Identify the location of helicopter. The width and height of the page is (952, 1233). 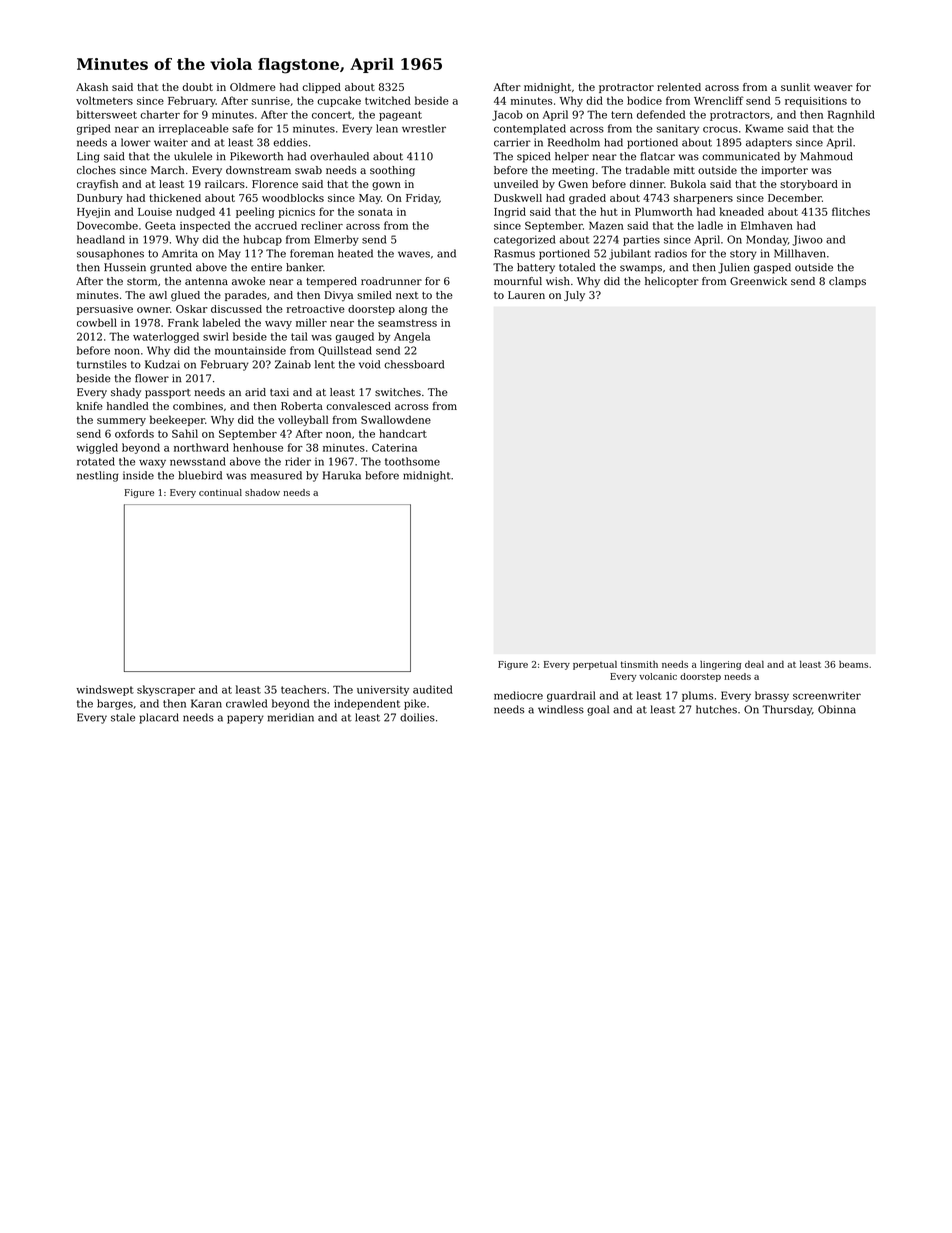
(672, 282).
